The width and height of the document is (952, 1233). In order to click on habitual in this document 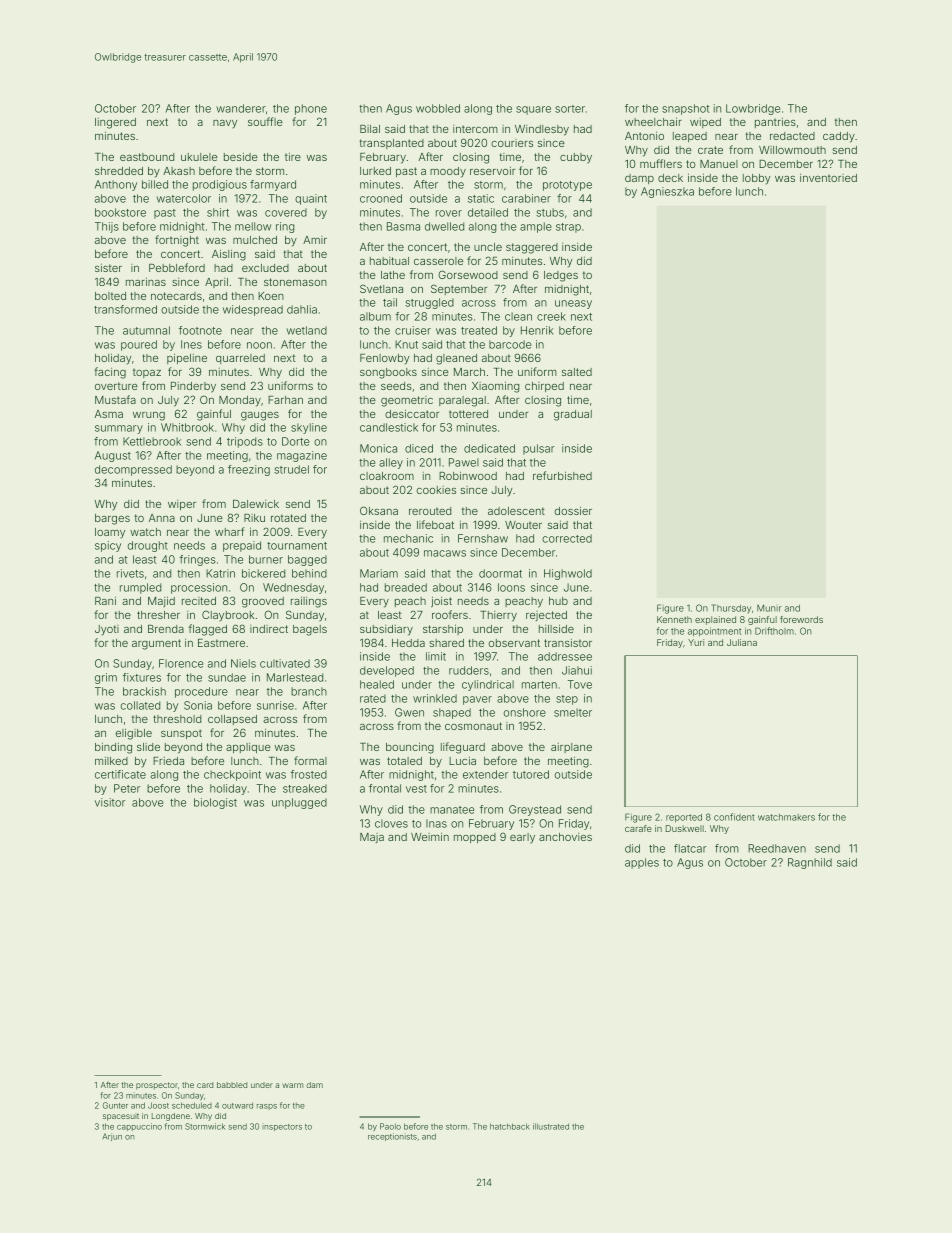, I will do `click(389, 261)`.
